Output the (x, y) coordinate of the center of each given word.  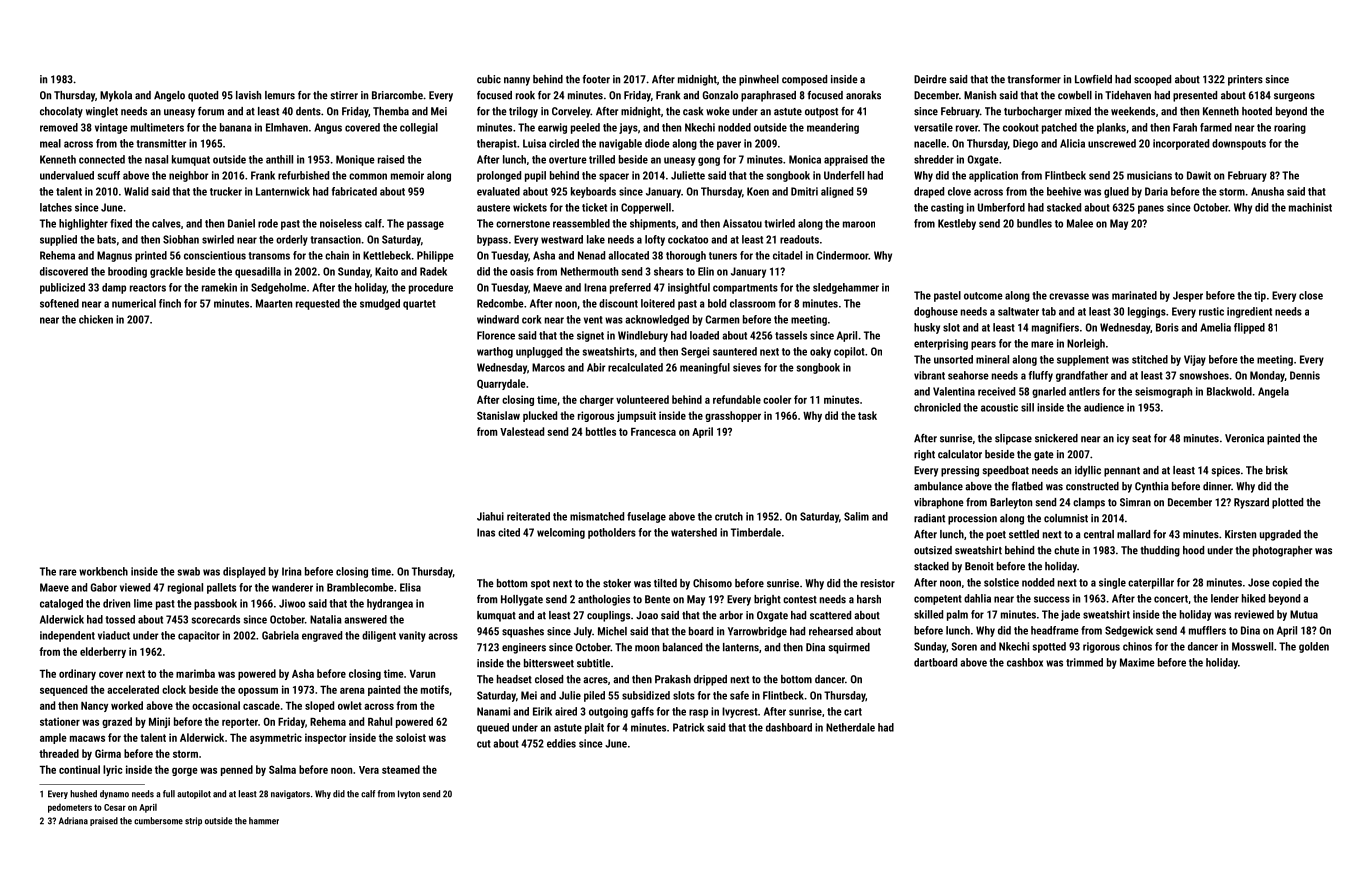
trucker (226, 191)
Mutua (1304, 614)
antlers (1084, 391)
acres (595, 680)
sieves (747, 367)
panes (1151, 209)
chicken (96, 319)
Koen (758, 191)
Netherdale (850, 727)
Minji (159, 722)
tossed (120, 619)
